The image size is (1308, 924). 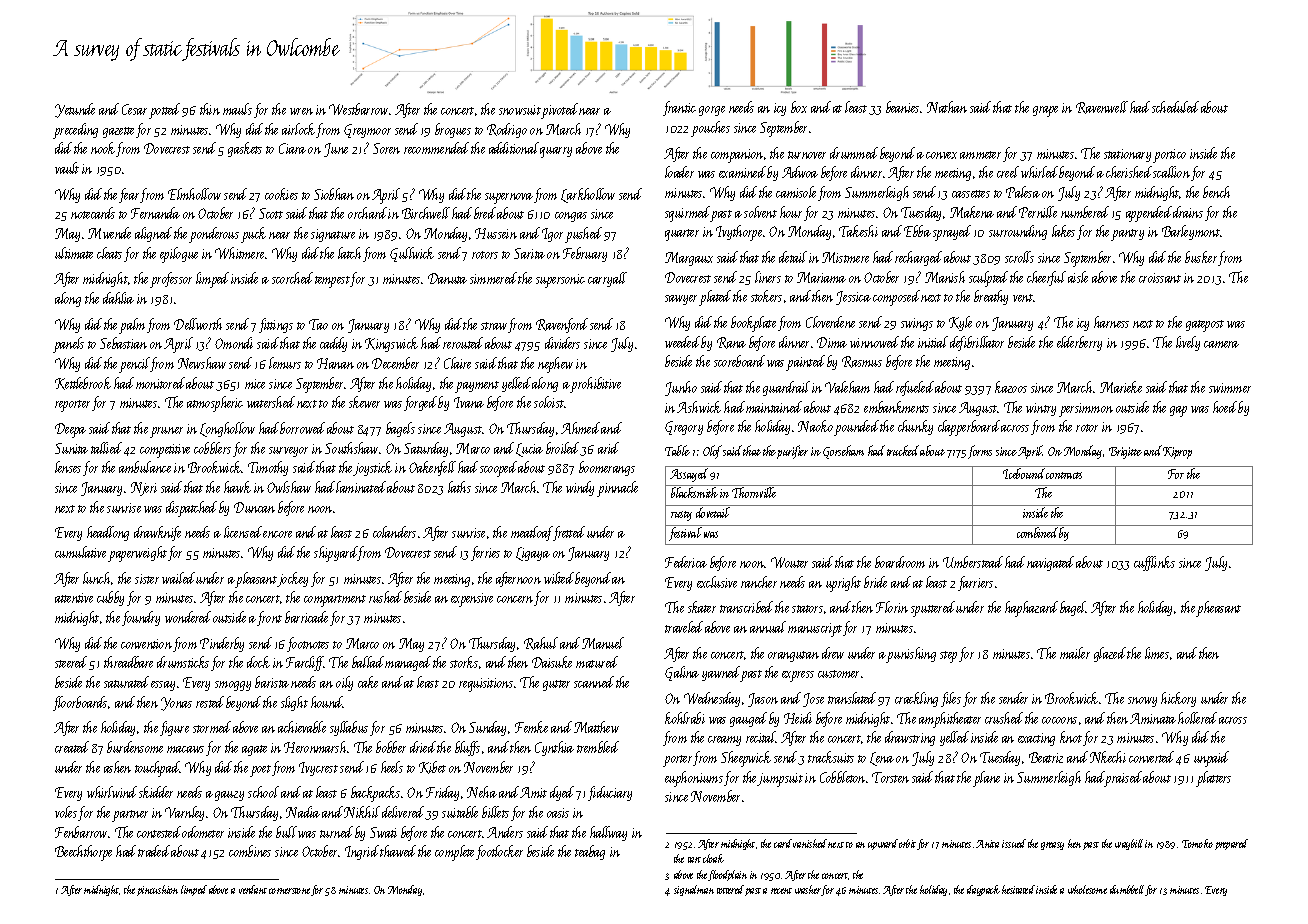 What do you see at coordinates (463, 343) in the document?
I see `rerouted` at bounding box center [463, 343].
